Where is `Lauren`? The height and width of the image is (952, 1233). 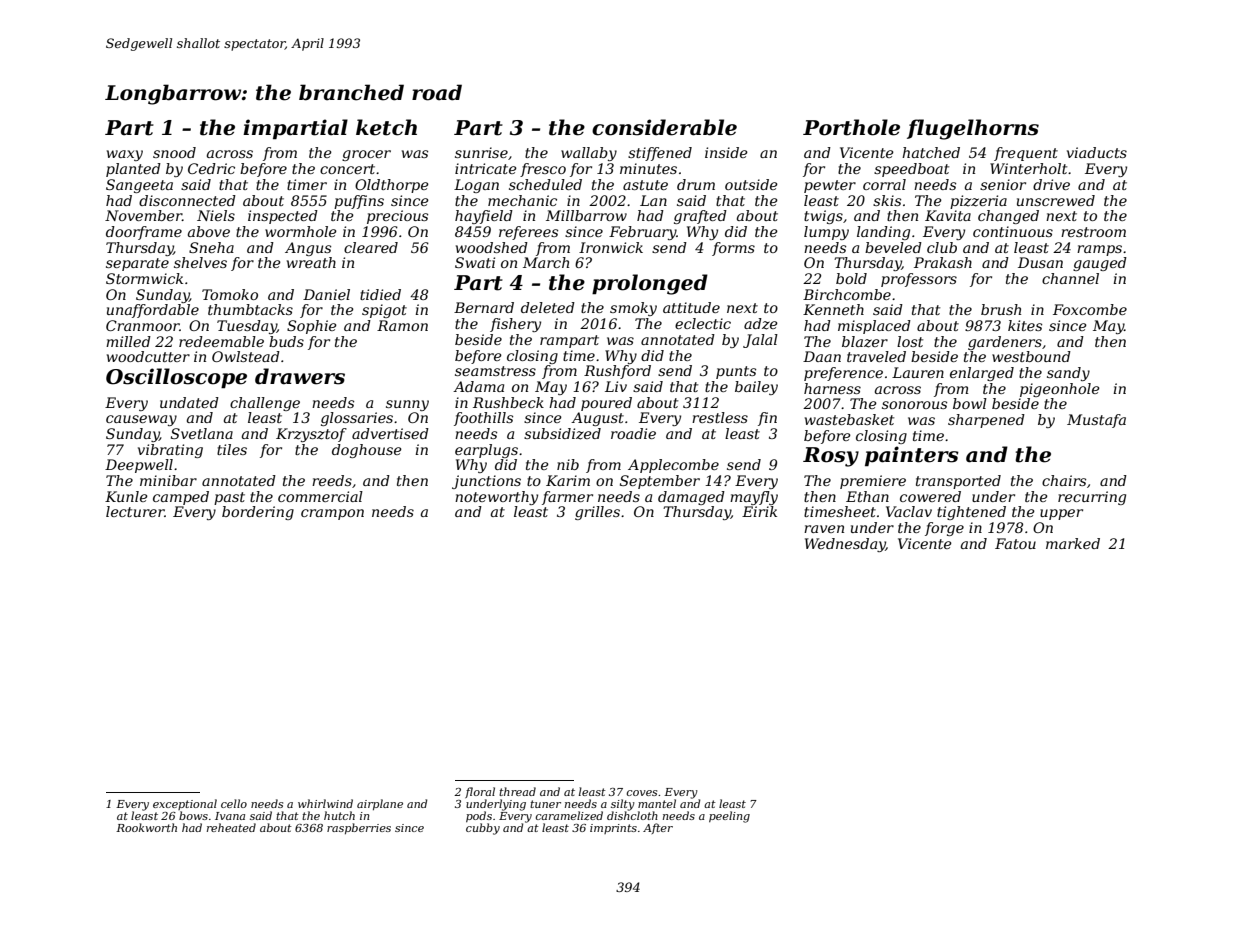 Lauren is located at coordinates (918, 372).
